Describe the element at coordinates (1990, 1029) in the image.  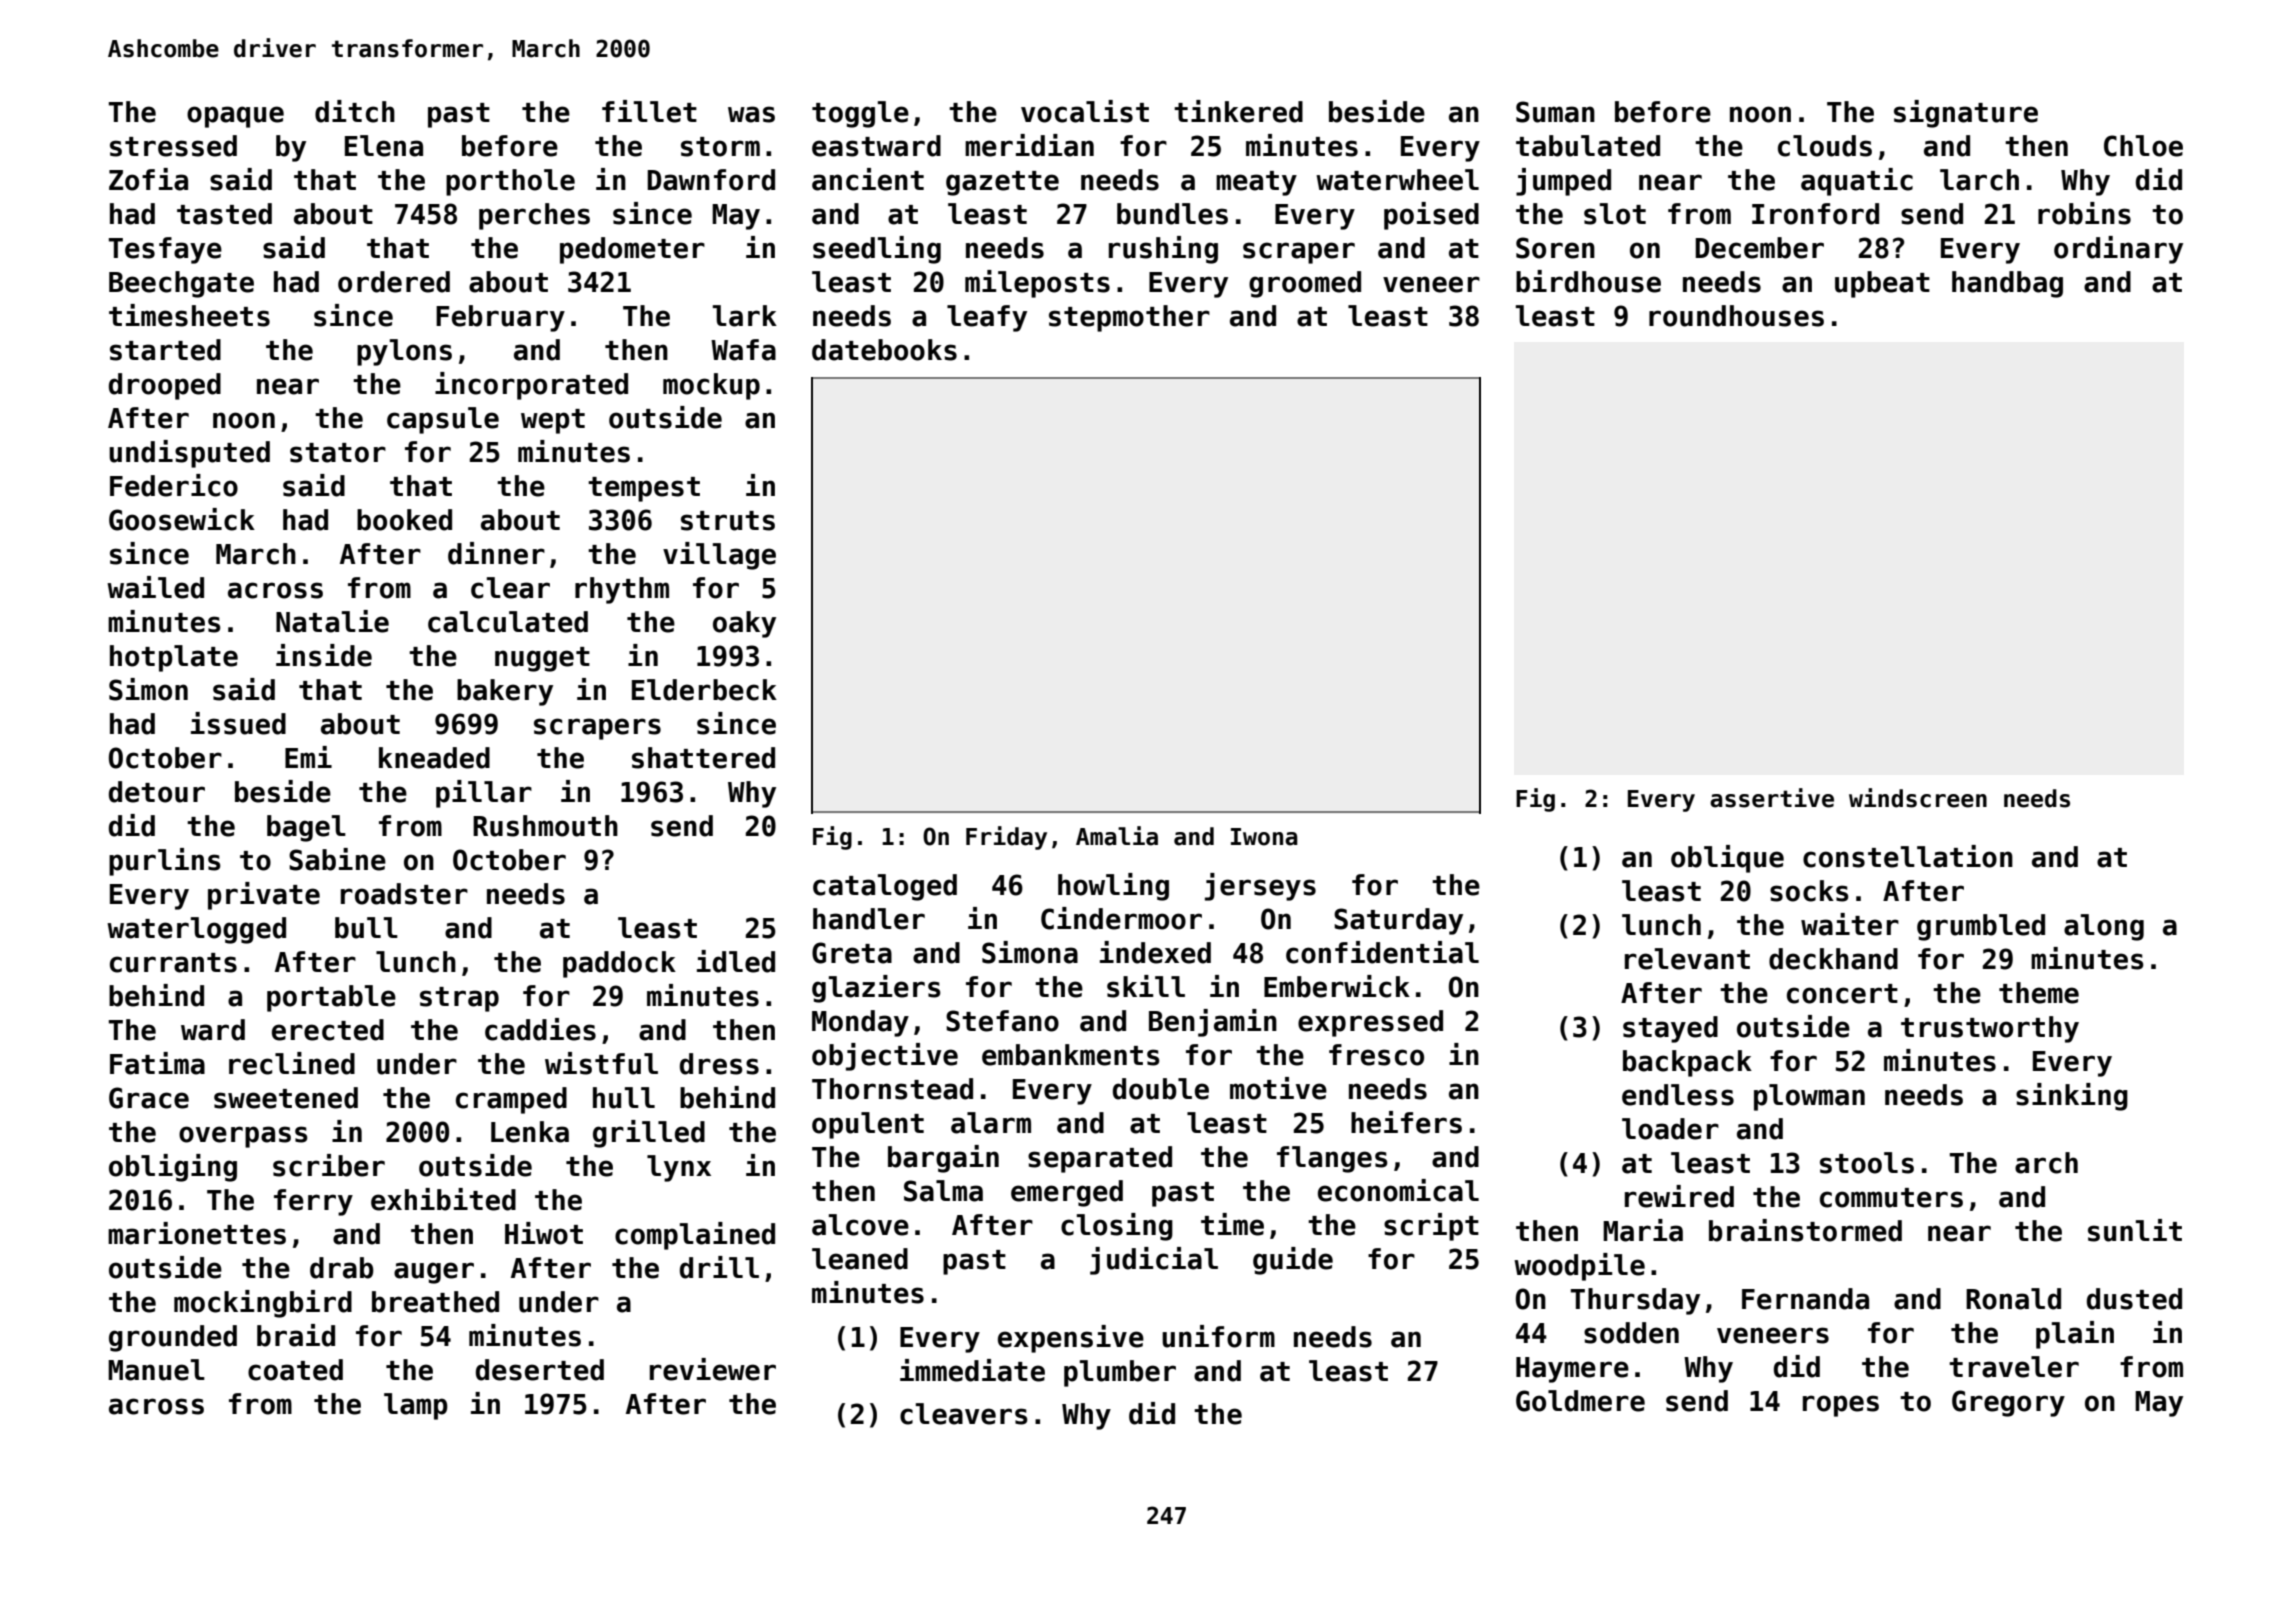
I see `trustworthy` at that location.
